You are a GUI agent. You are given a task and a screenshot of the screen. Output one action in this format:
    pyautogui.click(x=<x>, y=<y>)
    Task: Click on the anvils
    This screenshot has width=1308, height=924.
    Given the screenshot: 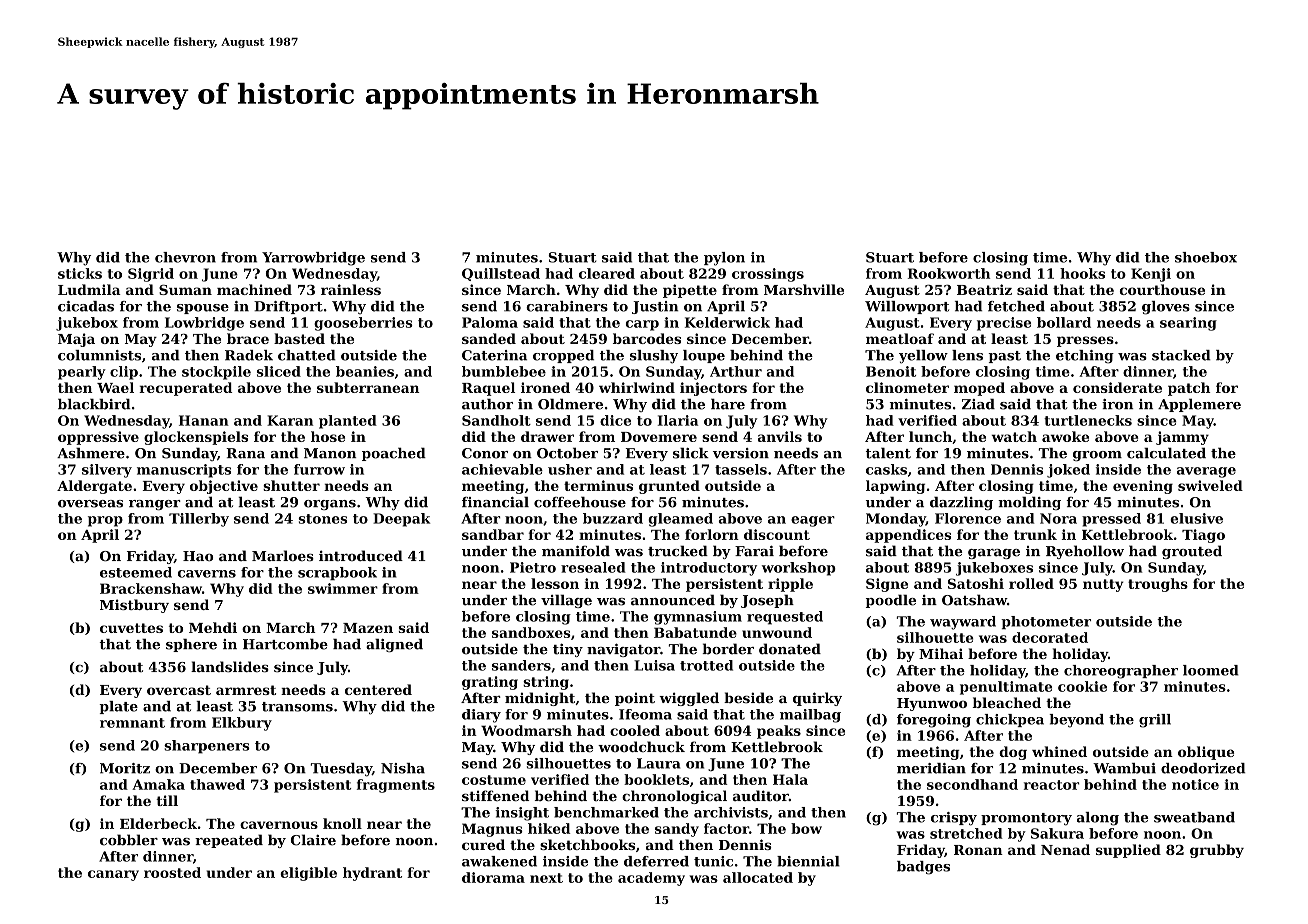 What is the action you would take?
    pyautogui.click(x=780, y=436)
